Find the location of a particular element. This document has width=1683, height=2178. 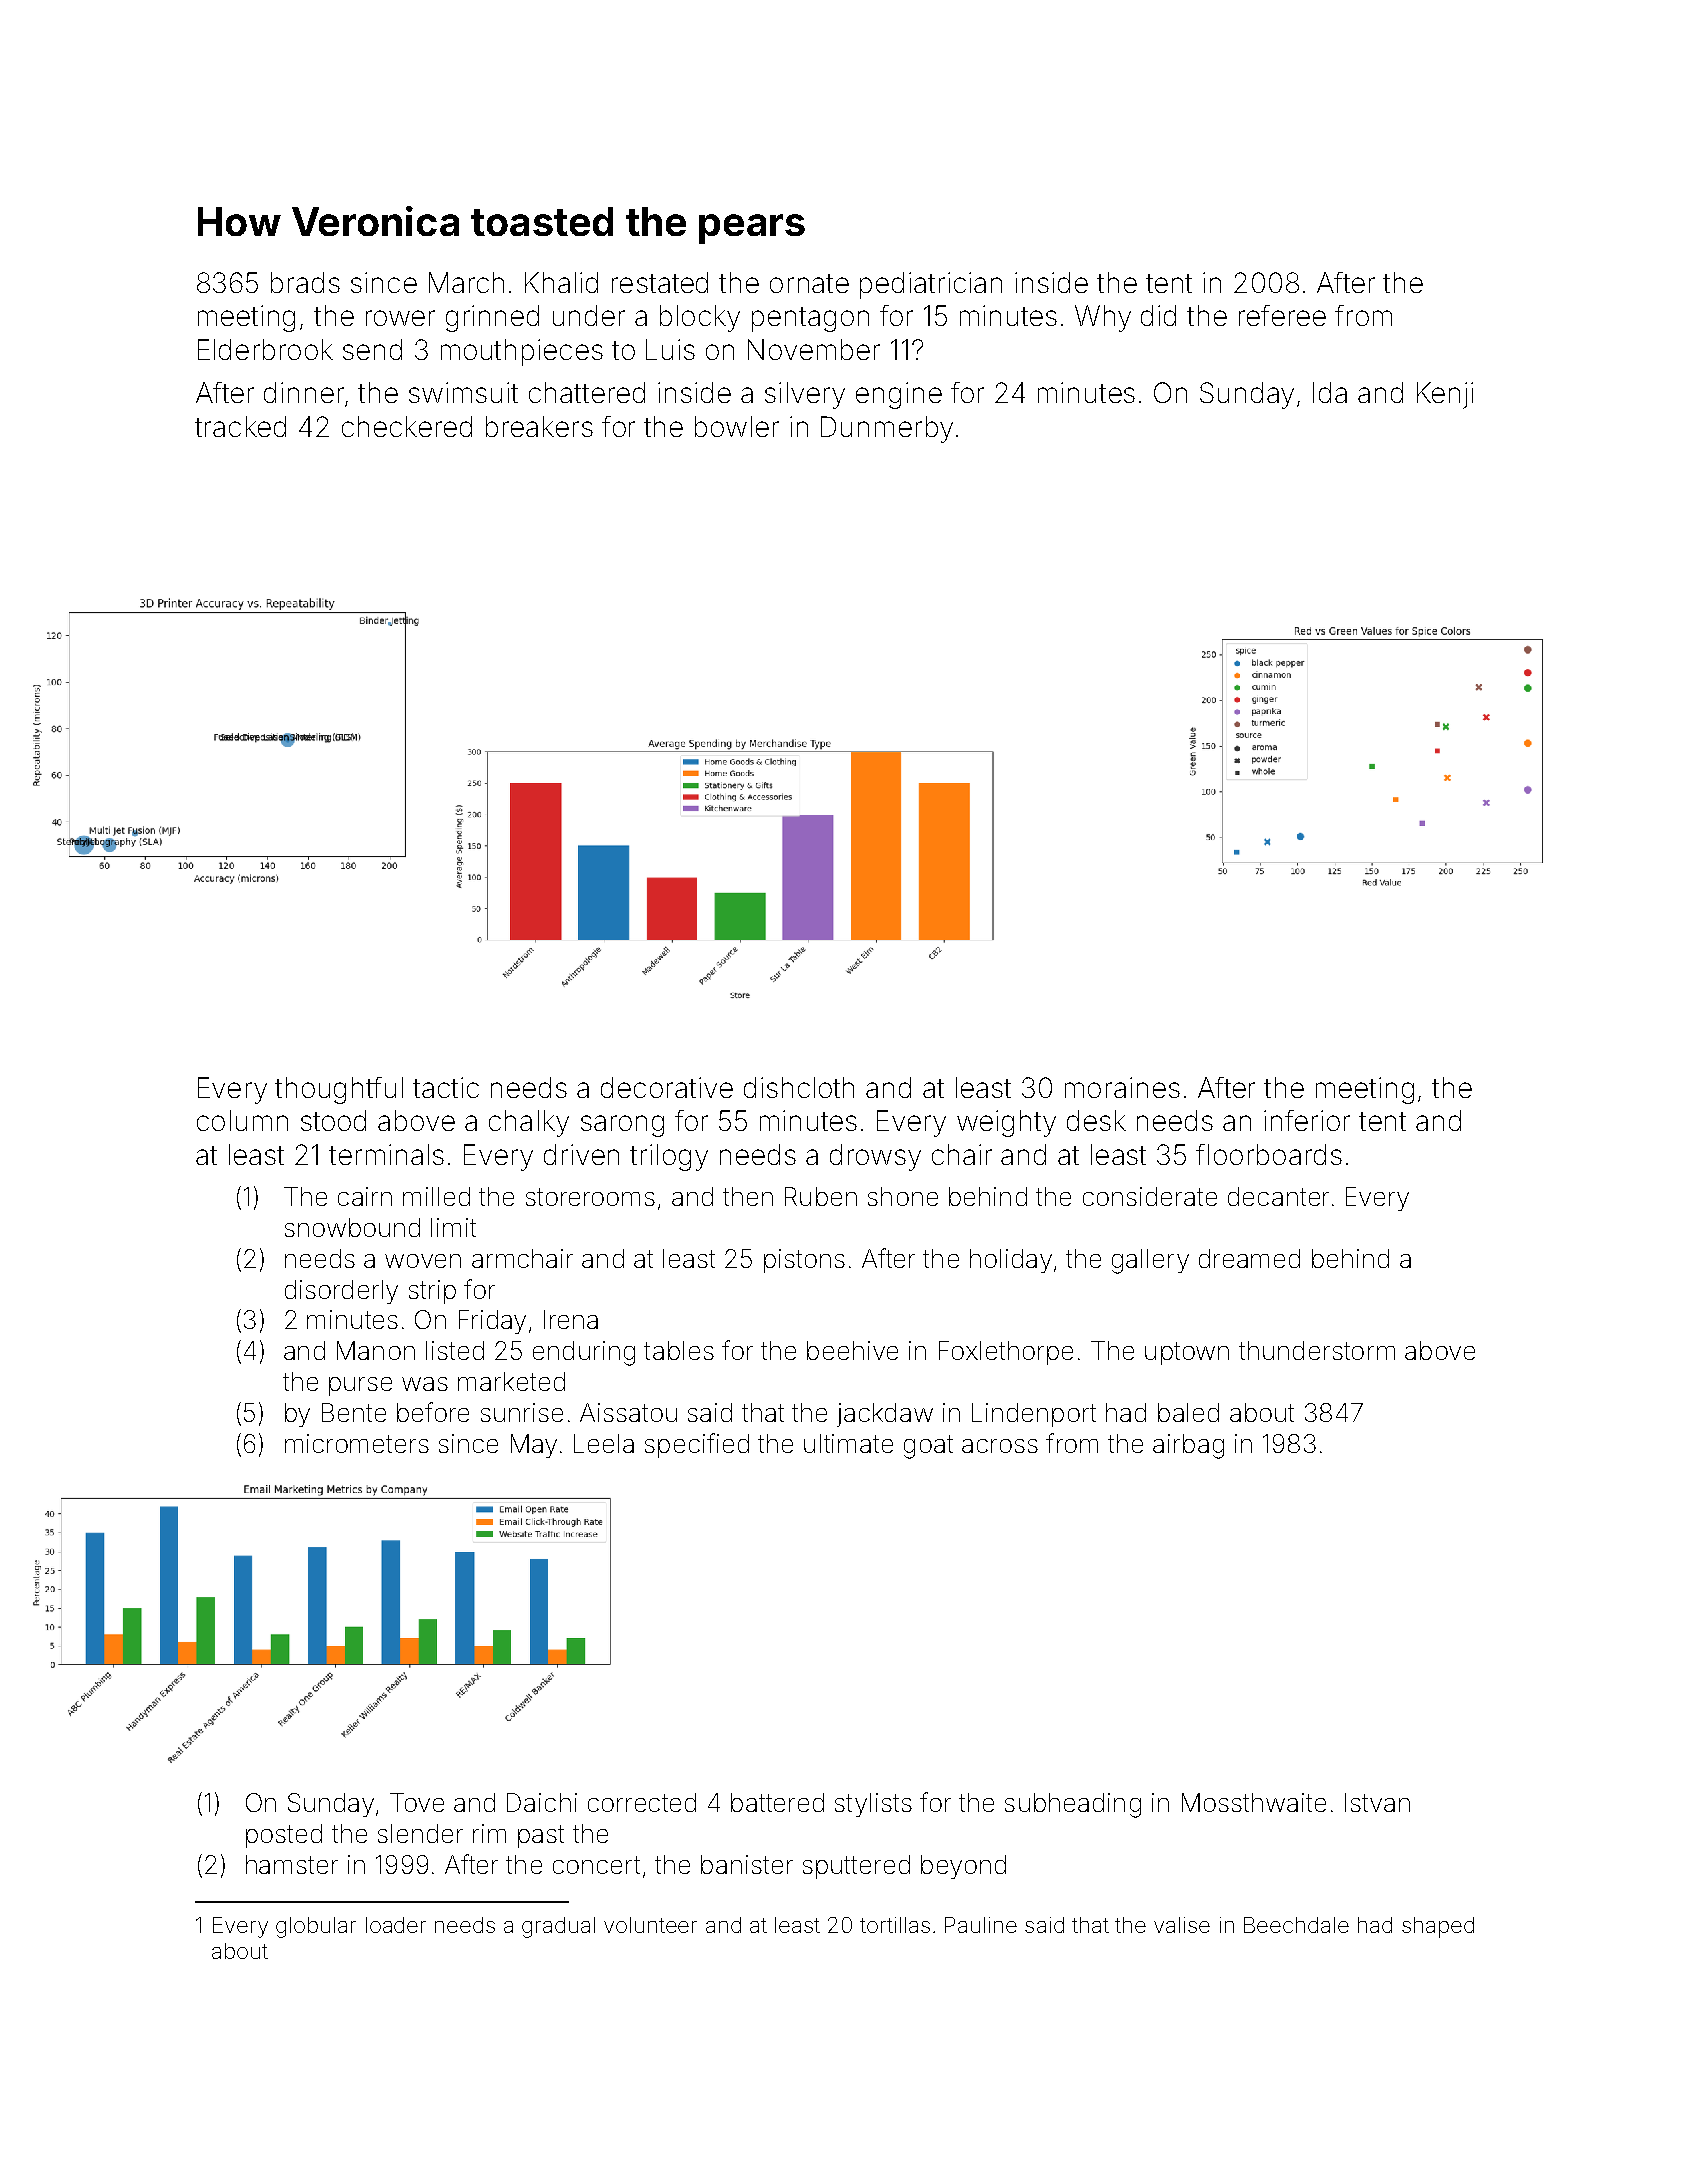

dreamed is located at coordinates (1249, 1258).
